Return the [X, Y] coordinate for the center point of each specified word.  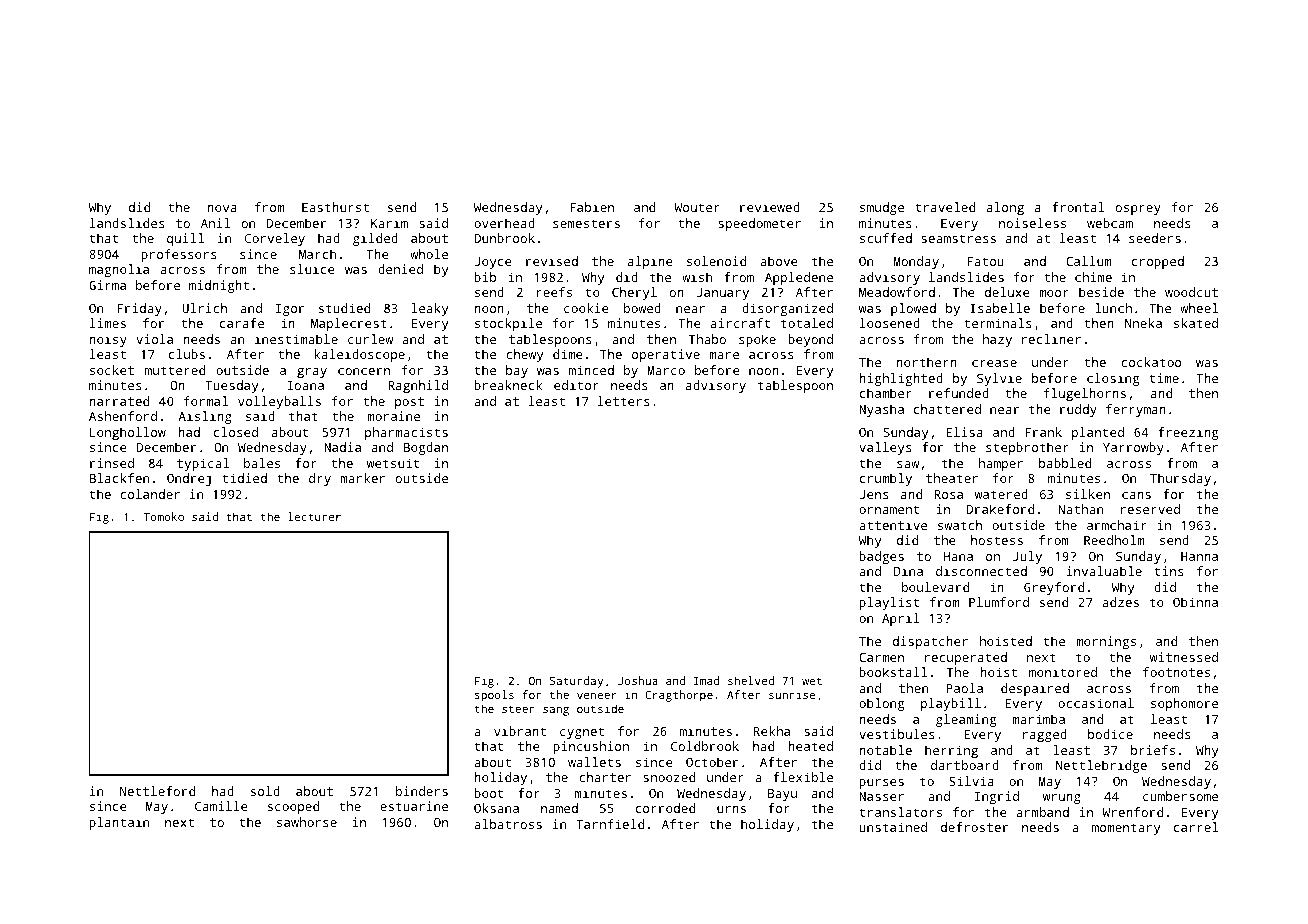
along [1005, 208]
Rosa [948, 494]
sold [265, 791]
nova [222, 208]
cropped [1158, 262]
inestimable [296, 339]
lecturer [314, 516]
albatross [508, 824]
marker [363, 478]
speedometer [759, 224]
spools [494, 696]
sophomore [1184, 704]
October [712, 762]
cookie [586, 308]
